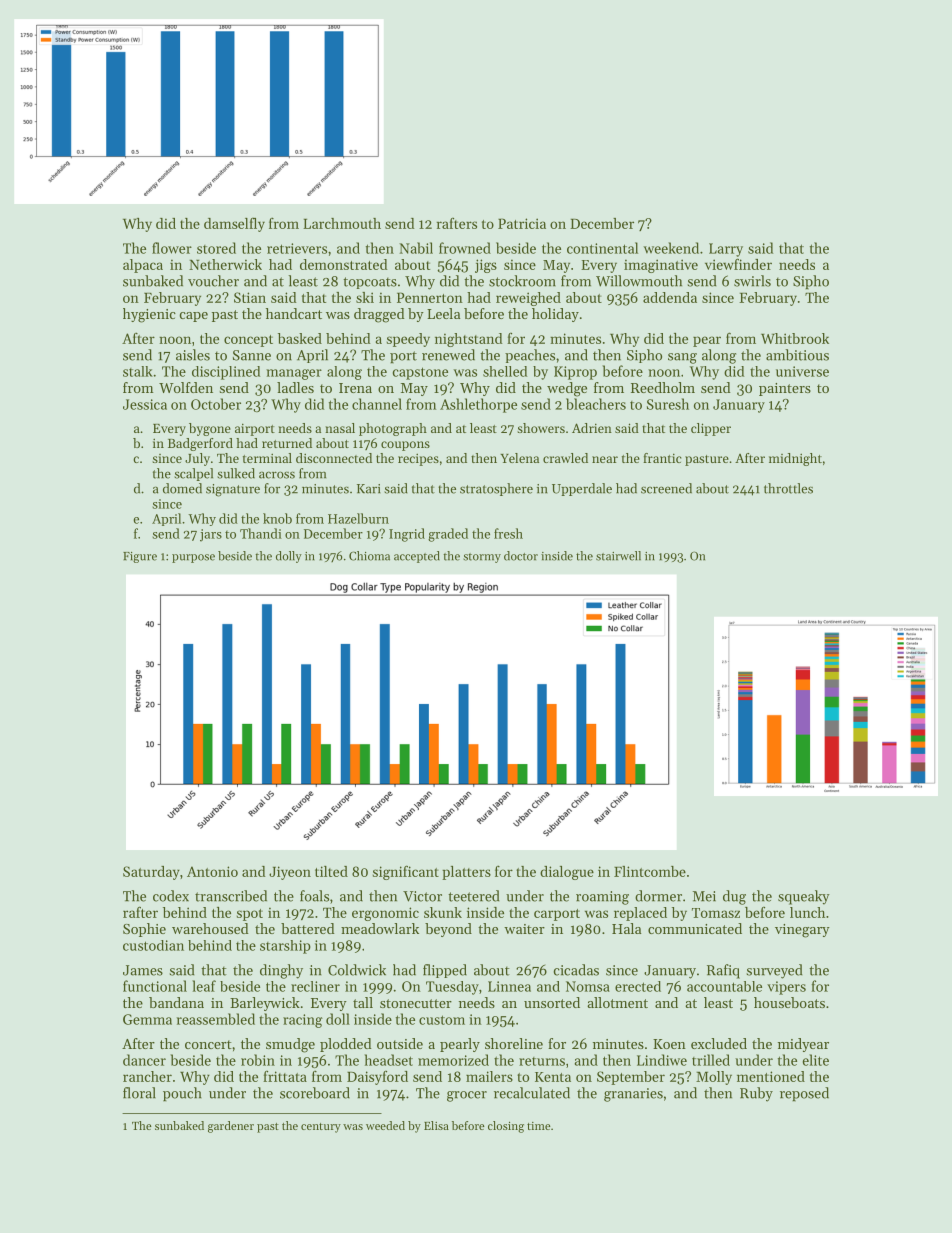 The height and width of the screenshot is (1233, 952). What do you see at coordinates (726, 250) in the screenshot?
I see `Larry` at bounding box center [726, 250].
